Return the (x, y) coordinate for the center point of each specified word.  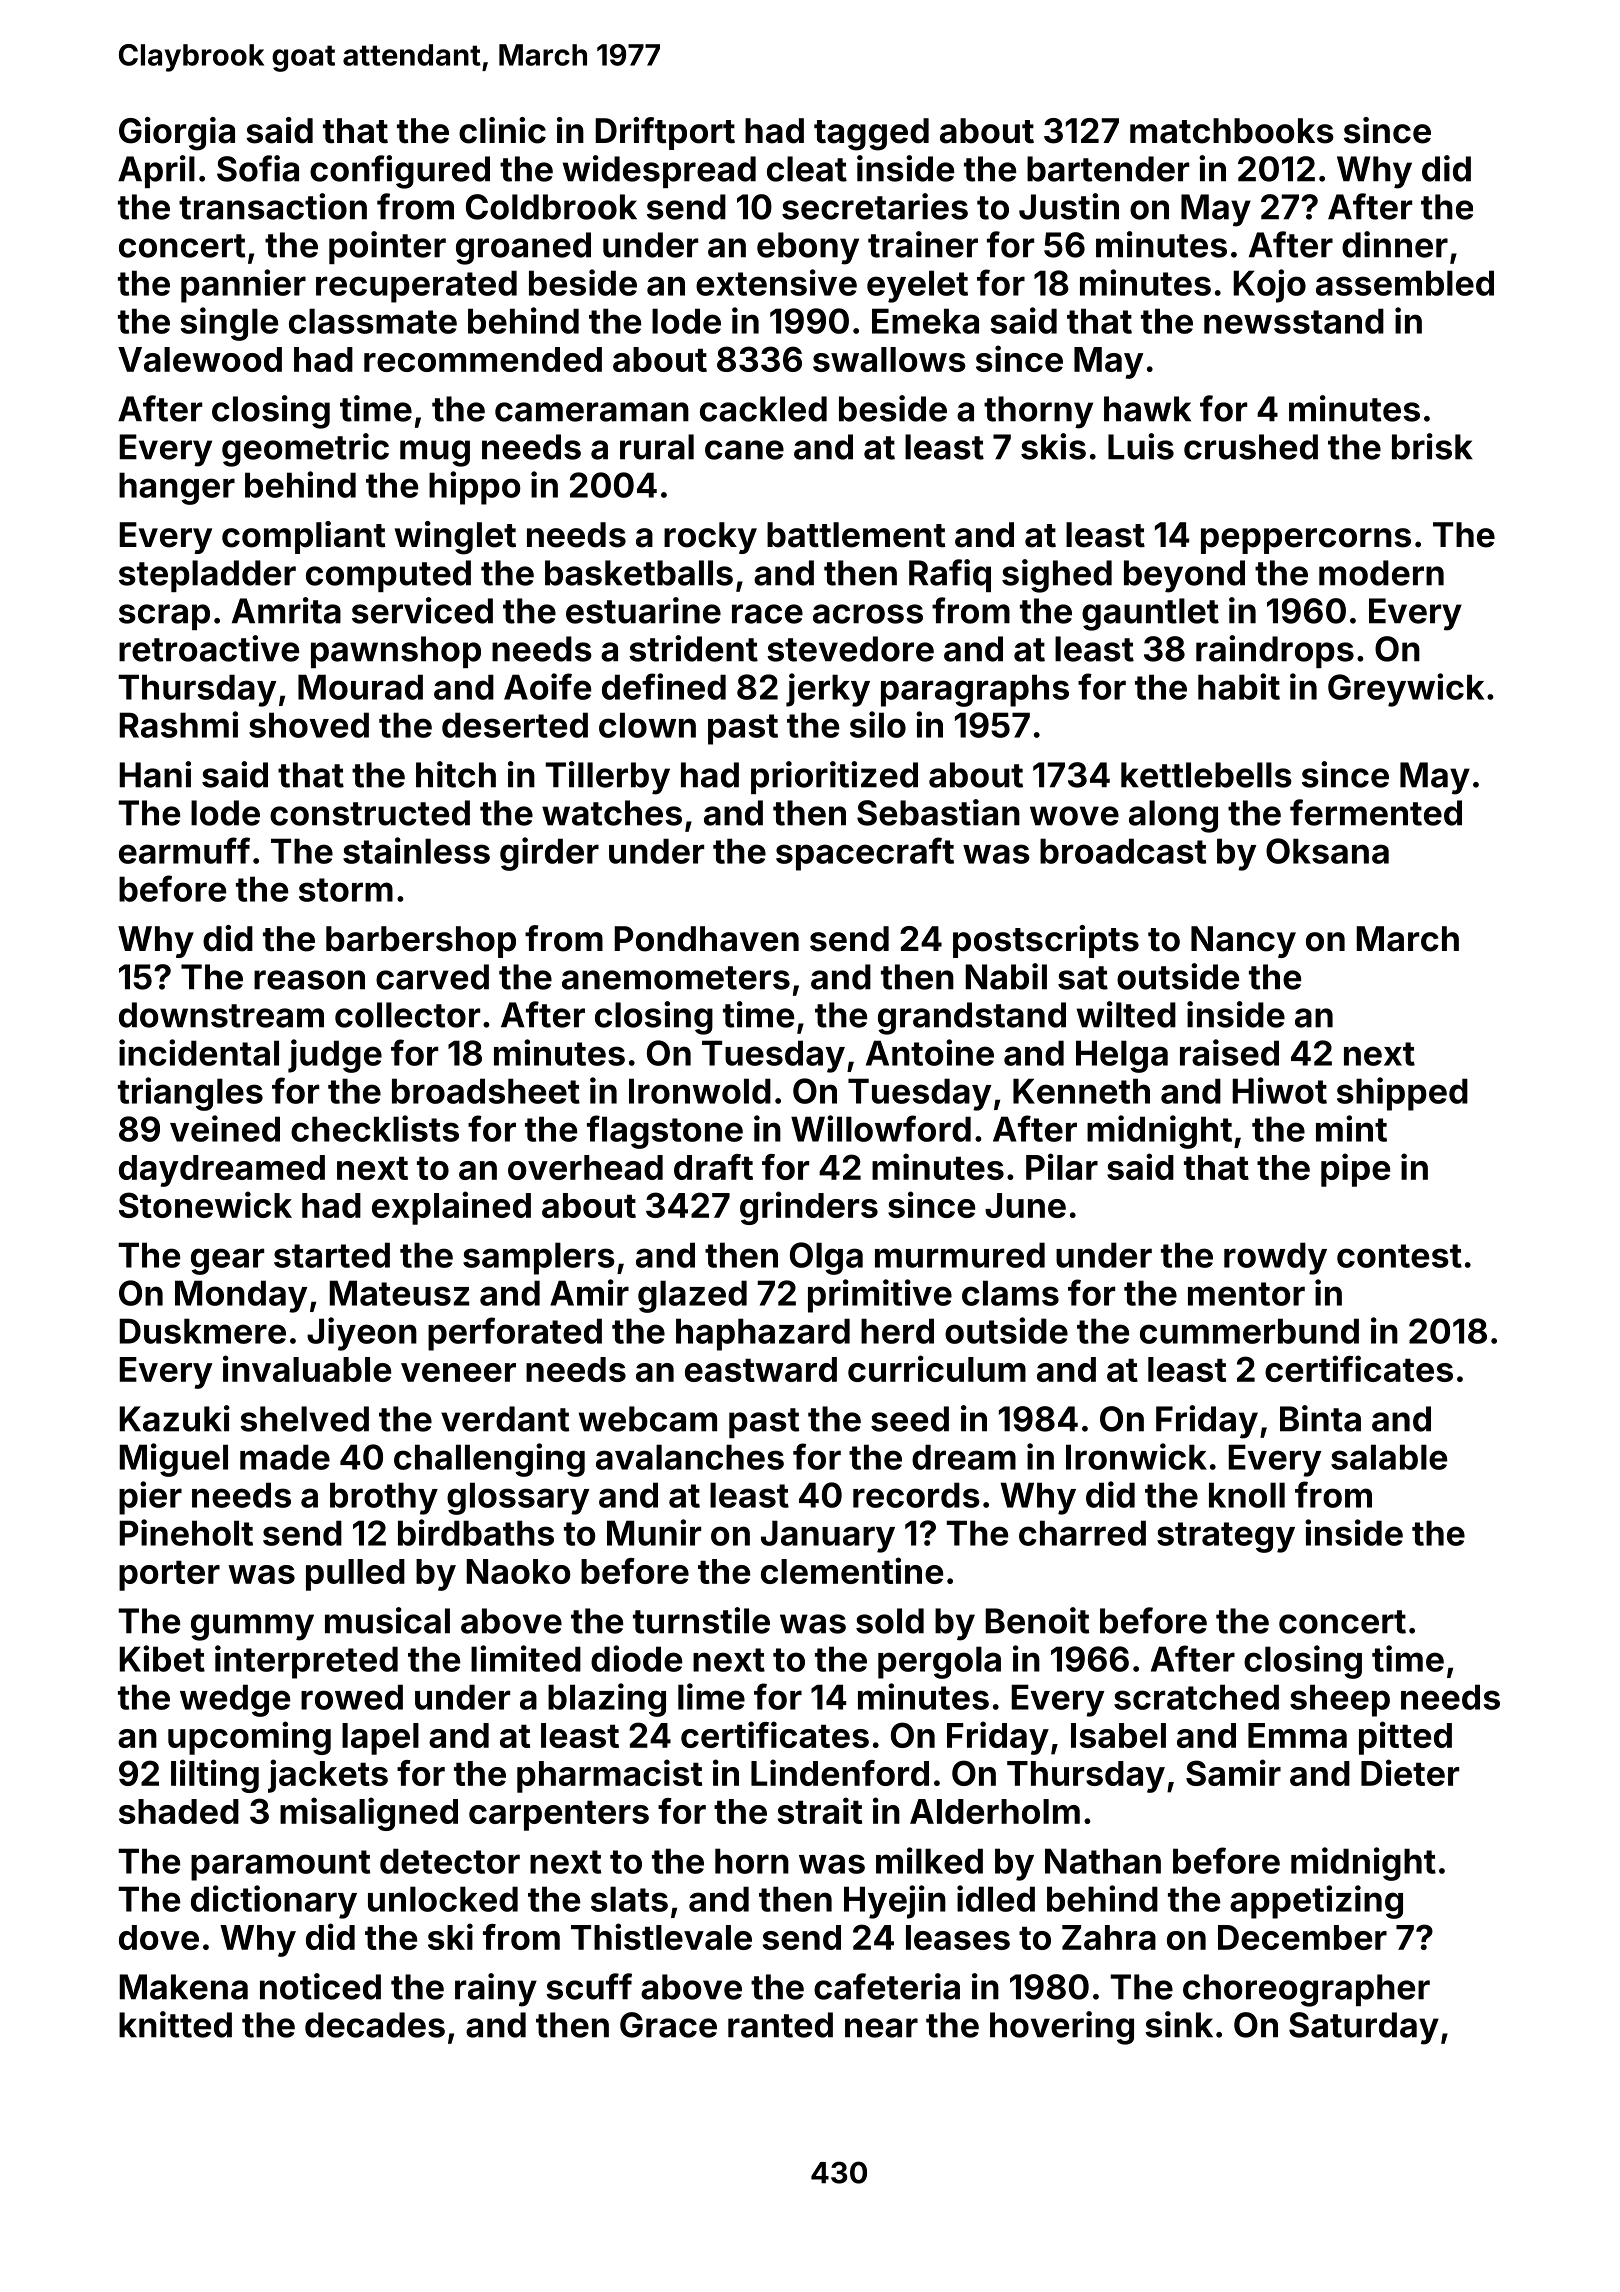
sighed (1057, 576)
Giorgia (177, 134)
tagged (871, 134)
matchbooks (1232, 131)
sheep (1340, 1700)
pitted (1405, 1738)
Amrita (286, 610)
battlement (856, 535)
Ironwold (700, 1091)
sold (890, 1621)
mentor (1246, 1294)
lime (711, 1696)
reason (309, 980)
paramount (280, 1865)
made (285, 1457)
